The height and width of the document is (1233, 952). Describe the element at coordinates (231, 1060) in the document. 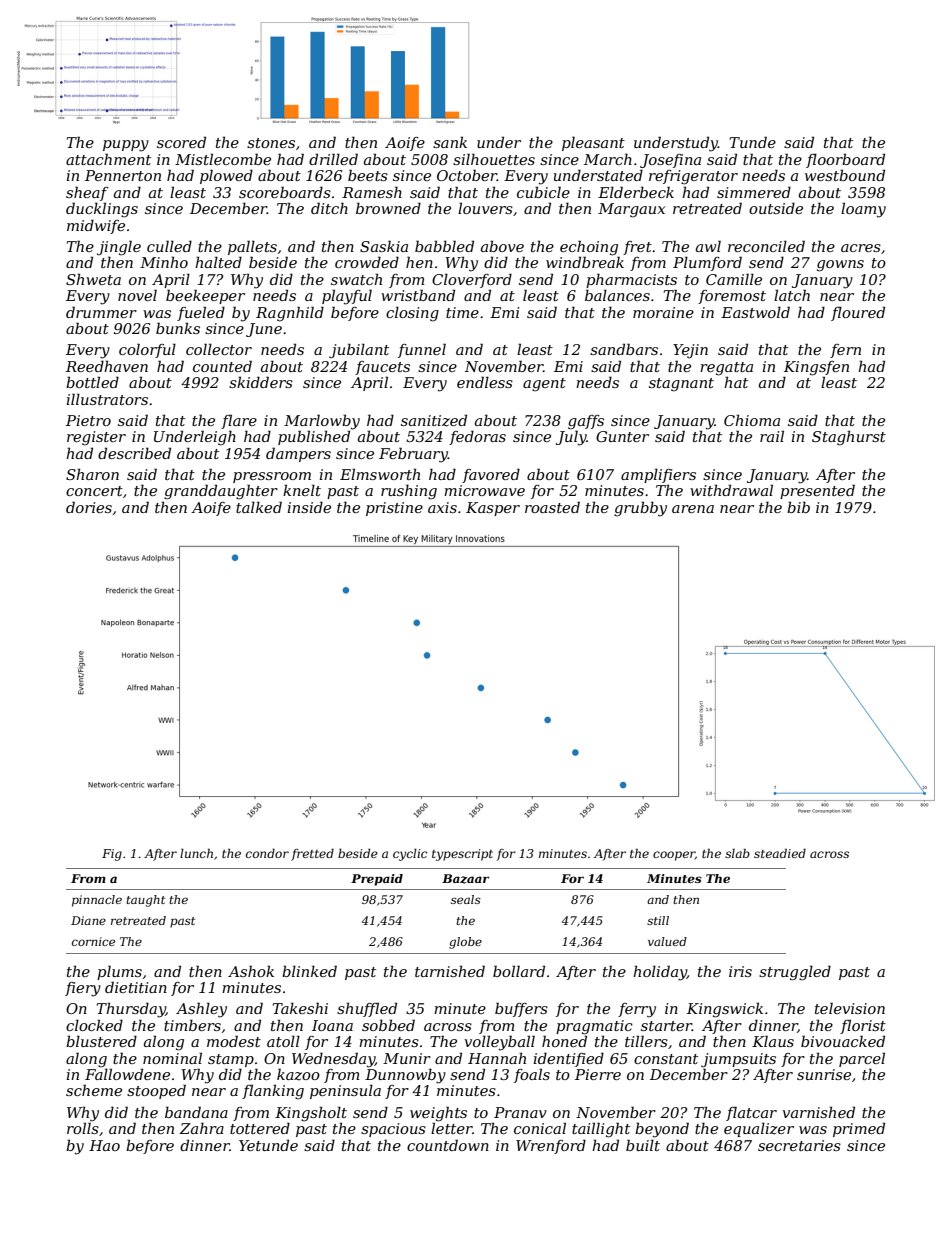

I see `stamp` at that location.
